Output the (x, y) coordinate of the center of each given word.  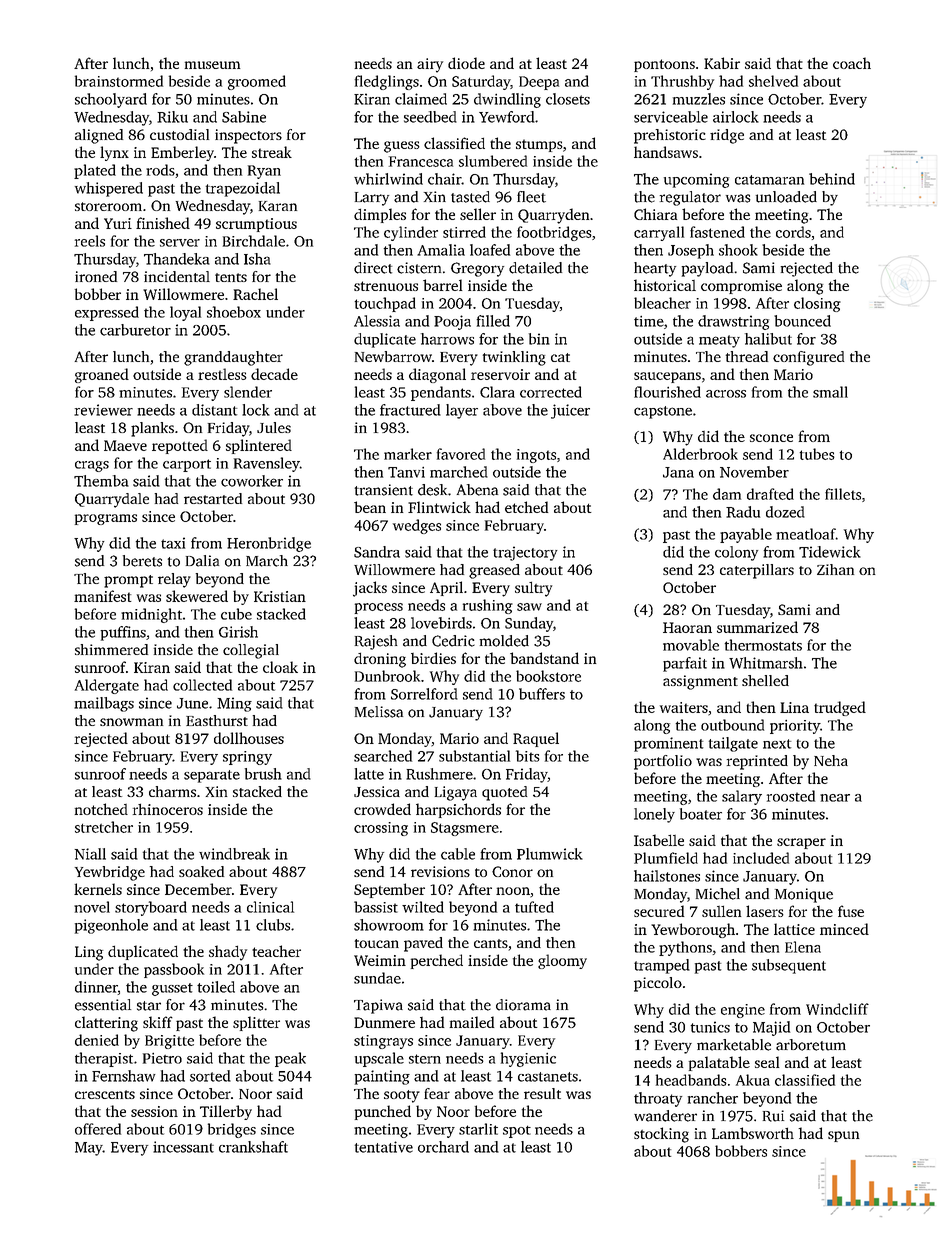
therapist (104, 1059)
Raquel (536, 739)
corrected (551, 392)
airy (430, 65)
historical (665, 285)
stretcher (104, 827)
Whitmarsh (766, 663)
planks (152, 429)
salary (742, 797)
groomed (257, 82)
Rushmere (439, 774)
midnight (151, 615)
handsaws (666, 152)
